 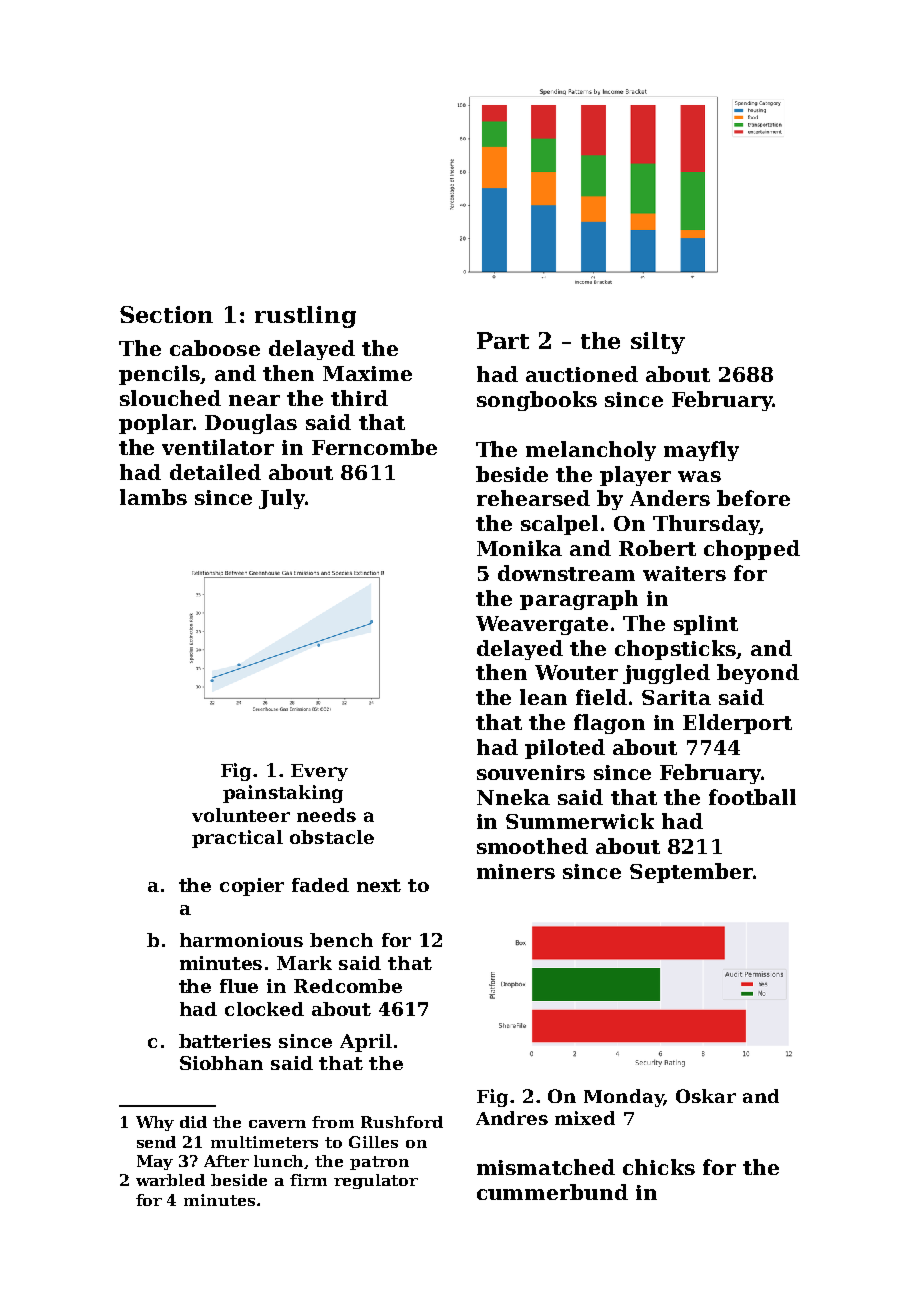 What do you see at coordinates (239, 986) in the screenshot?
I see `flue` at bounding box center [239, 986].
